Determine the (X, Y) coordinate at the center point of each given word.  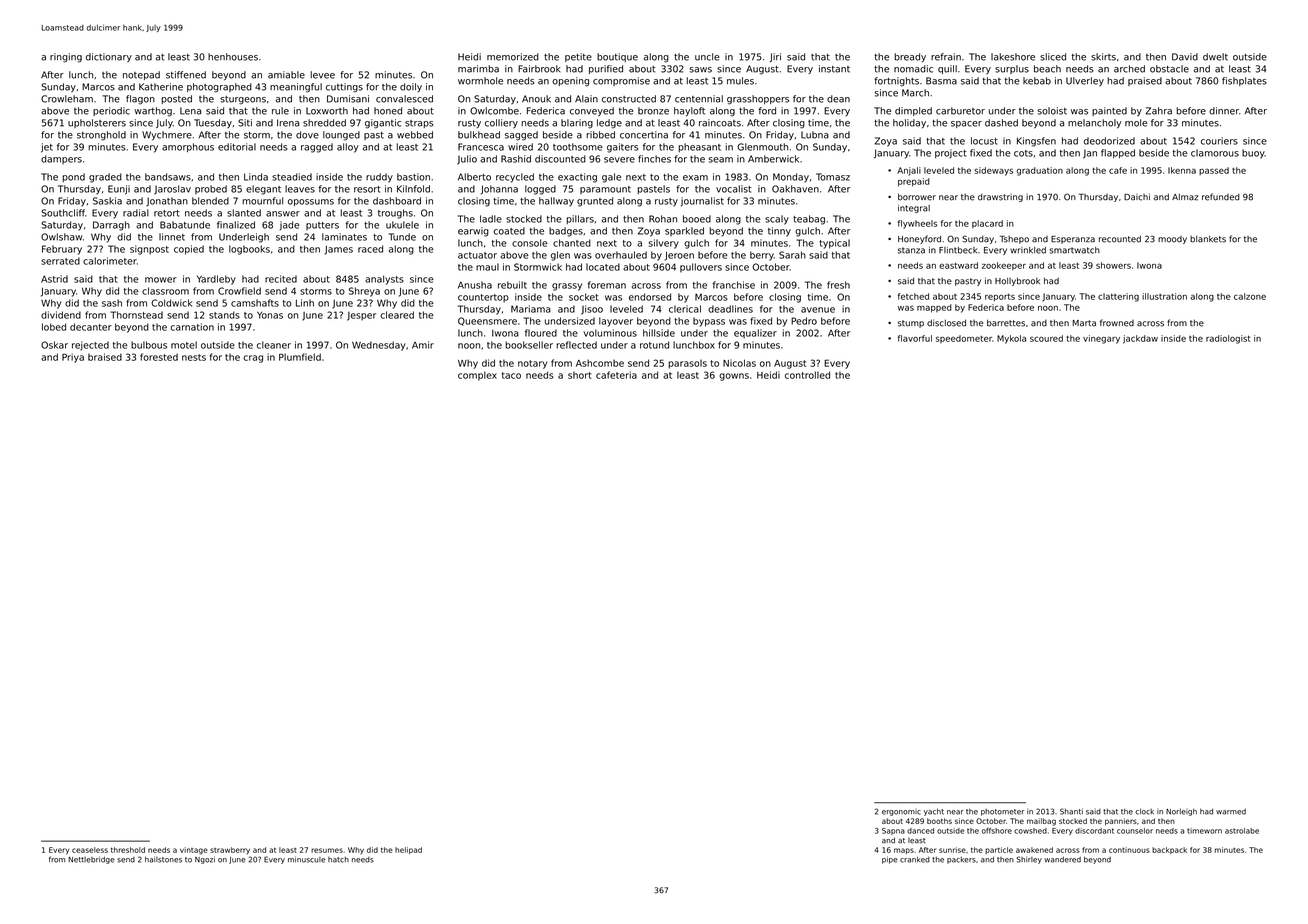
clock (1144, 811)
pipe (890, 860)
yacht (934, 812)
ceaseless (90, 850)
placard (987, 224)
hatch (338, 860)
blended (210, 201)
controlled (807, 375)
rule (280, 111)
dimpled (913, 111)
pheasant (699, 147)
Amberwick (773, 159)
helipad (408, 850)
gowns (734, 377)
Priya (73, 358)
